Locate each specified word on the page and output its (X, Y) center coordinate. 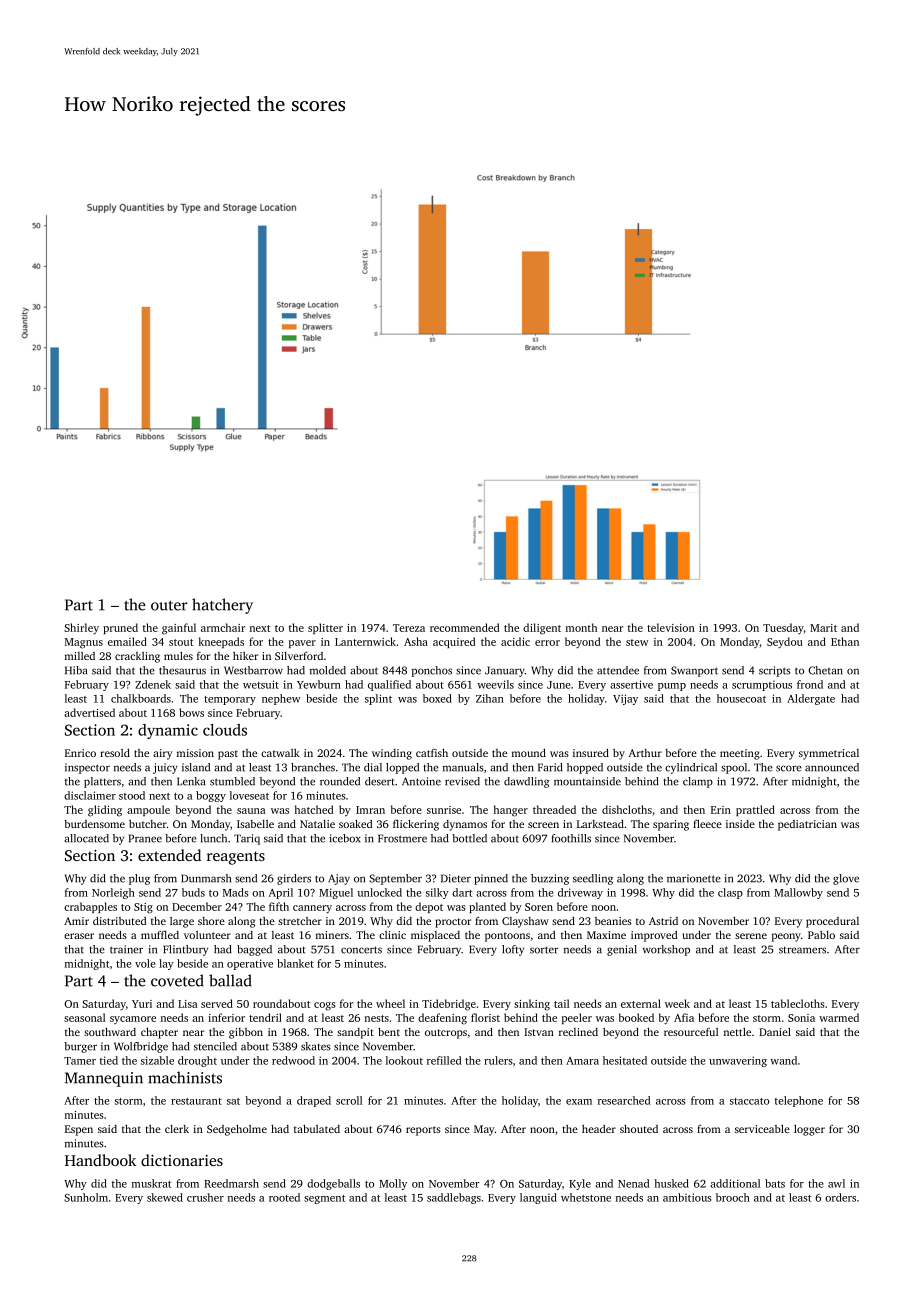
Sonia (801, 1018)
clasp (730, 893)
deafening (442, 1019)
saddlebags (454, 1198)
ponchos (432, 671)
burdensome (94, 824)
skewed (165, 1197)
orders (840, 1197)
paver (302, 644)
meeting (740, 754)
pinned (491, 879)
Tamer (80, 1061)
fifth (279, 906)
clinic (392, 935)
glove (846, 879)
